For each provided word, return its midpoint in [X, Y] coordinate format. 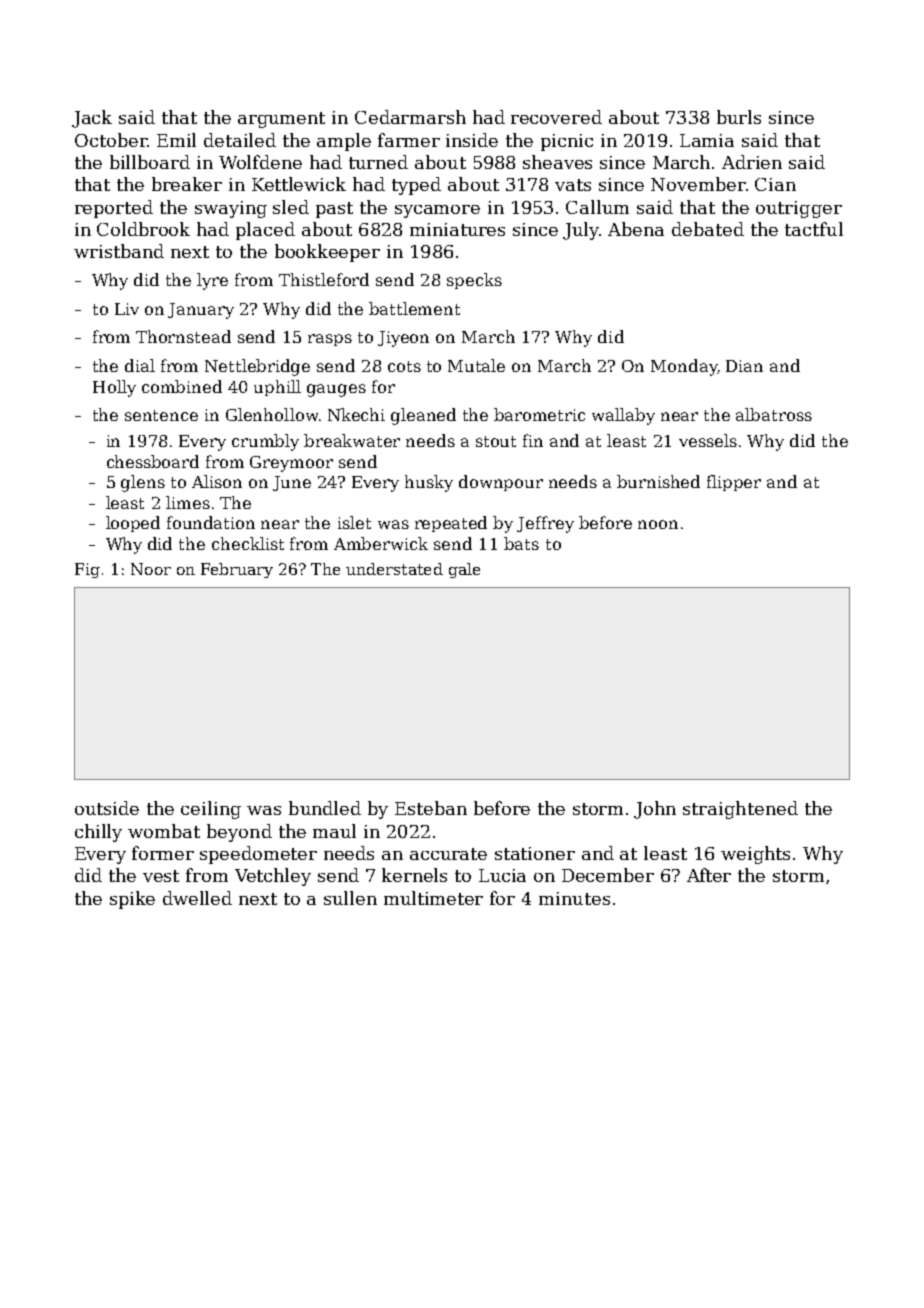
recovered [556, 117]
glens [143, 483]
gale [464, 570]
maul [334, 831]
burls [739, 117]
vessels [708, 440]
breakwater [352, 440]
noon [658, 524]
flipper [734, 483]
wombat [164, 831]
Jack [92, 119]
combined [182, 386]
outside [107, 808]
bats [521, 543]
